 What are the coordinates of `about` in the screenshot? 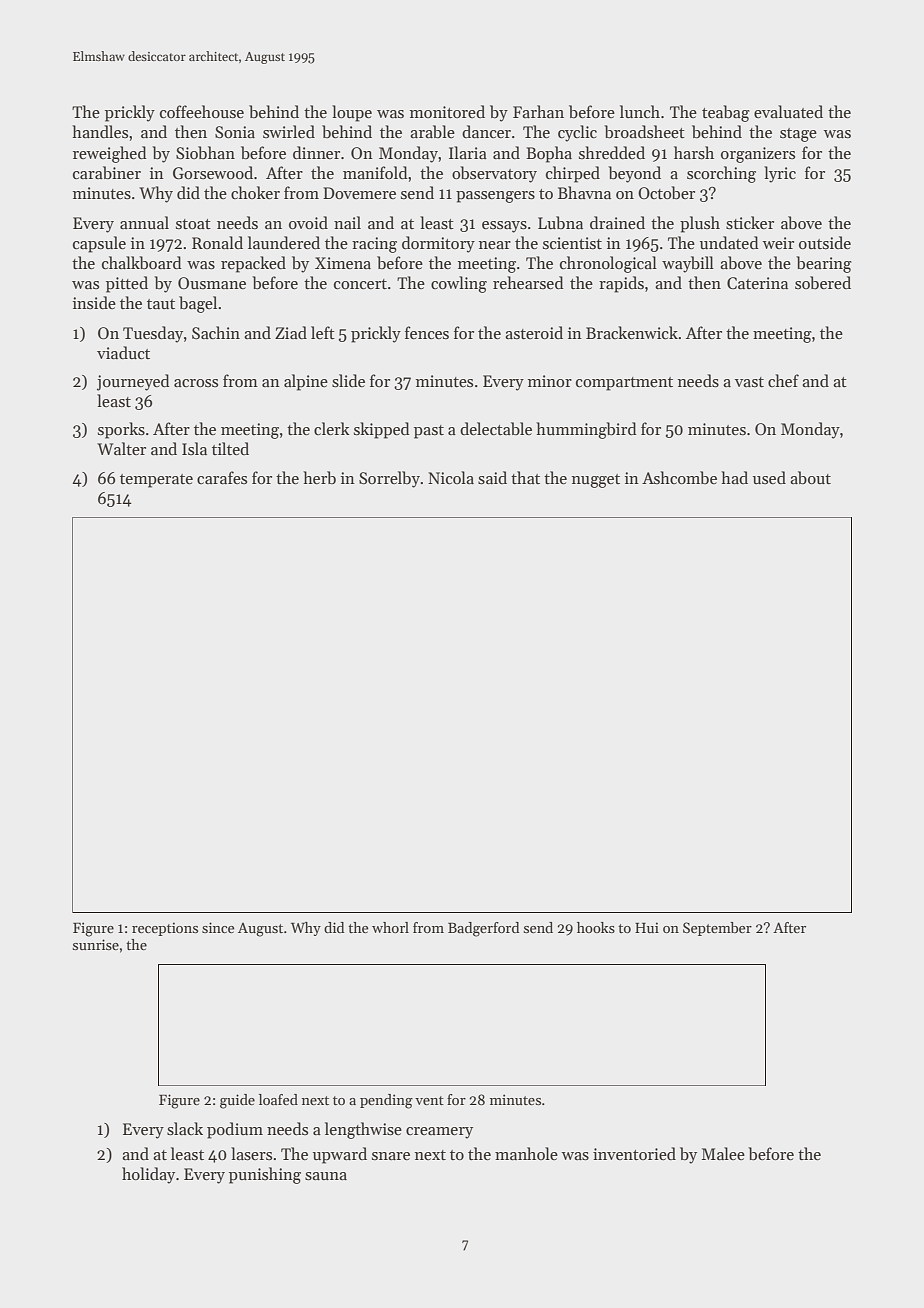 It's located at (810, 478).
